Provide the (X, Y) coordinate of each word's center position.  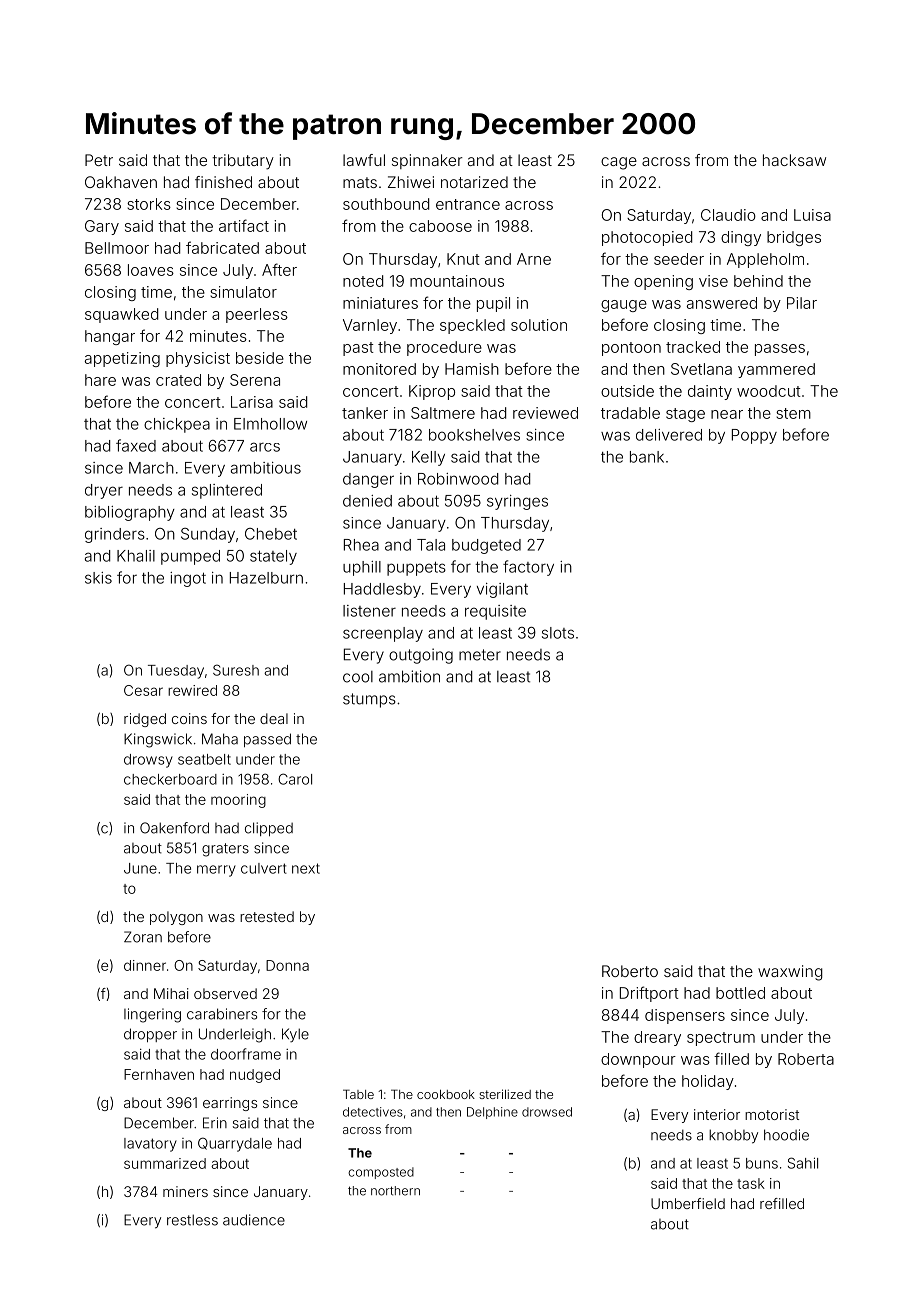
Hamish (472, 369)
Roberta (806, 1059)
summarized (165, 1163)
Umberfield (688, 1203)
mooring (238, 801)
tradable (630, 413)
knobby (733, 1136)
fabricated (222, 247)
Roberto (630, 971)
